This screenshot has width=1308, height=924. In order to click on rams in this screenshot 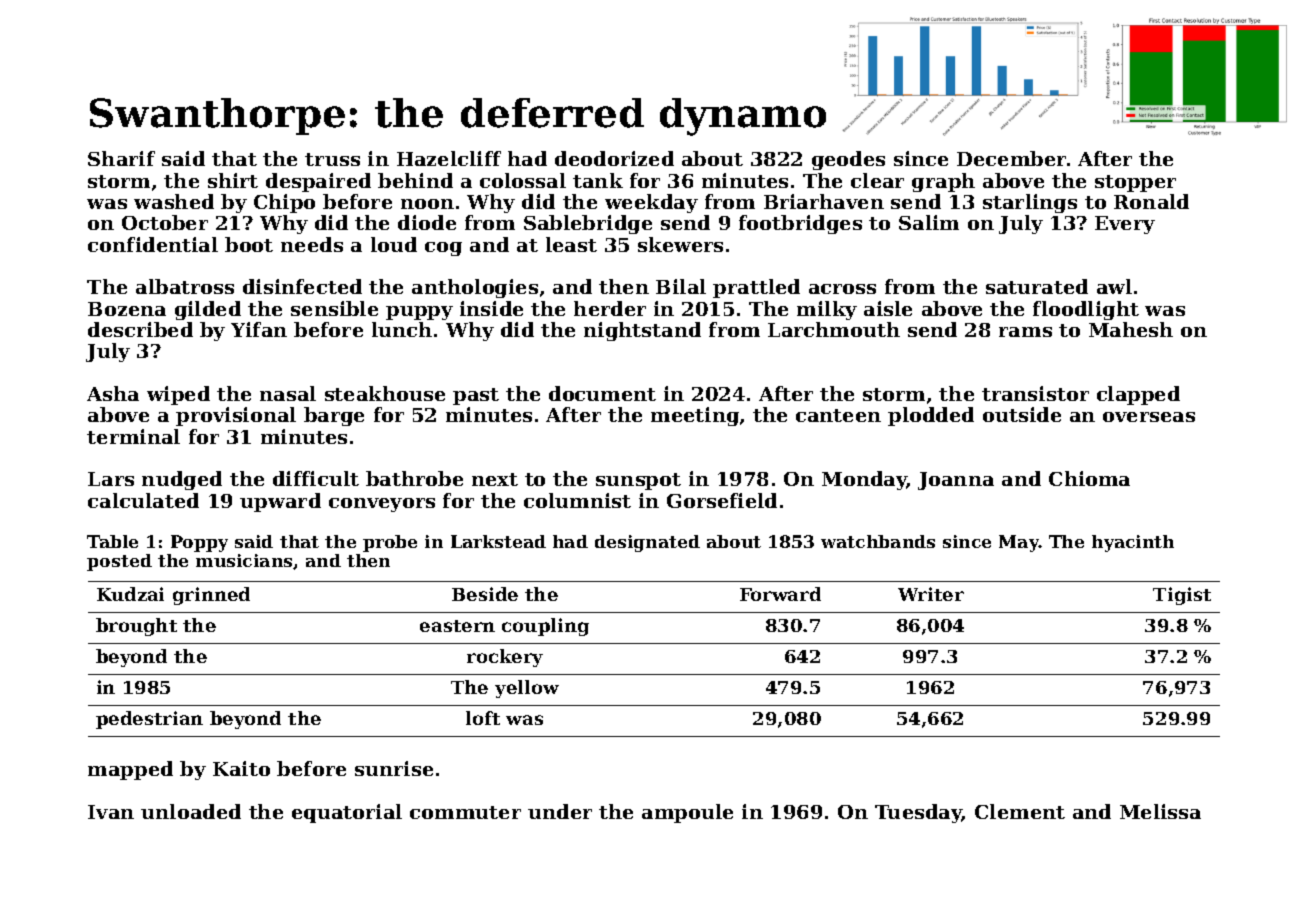, I will do `click(1025, 332)`.
